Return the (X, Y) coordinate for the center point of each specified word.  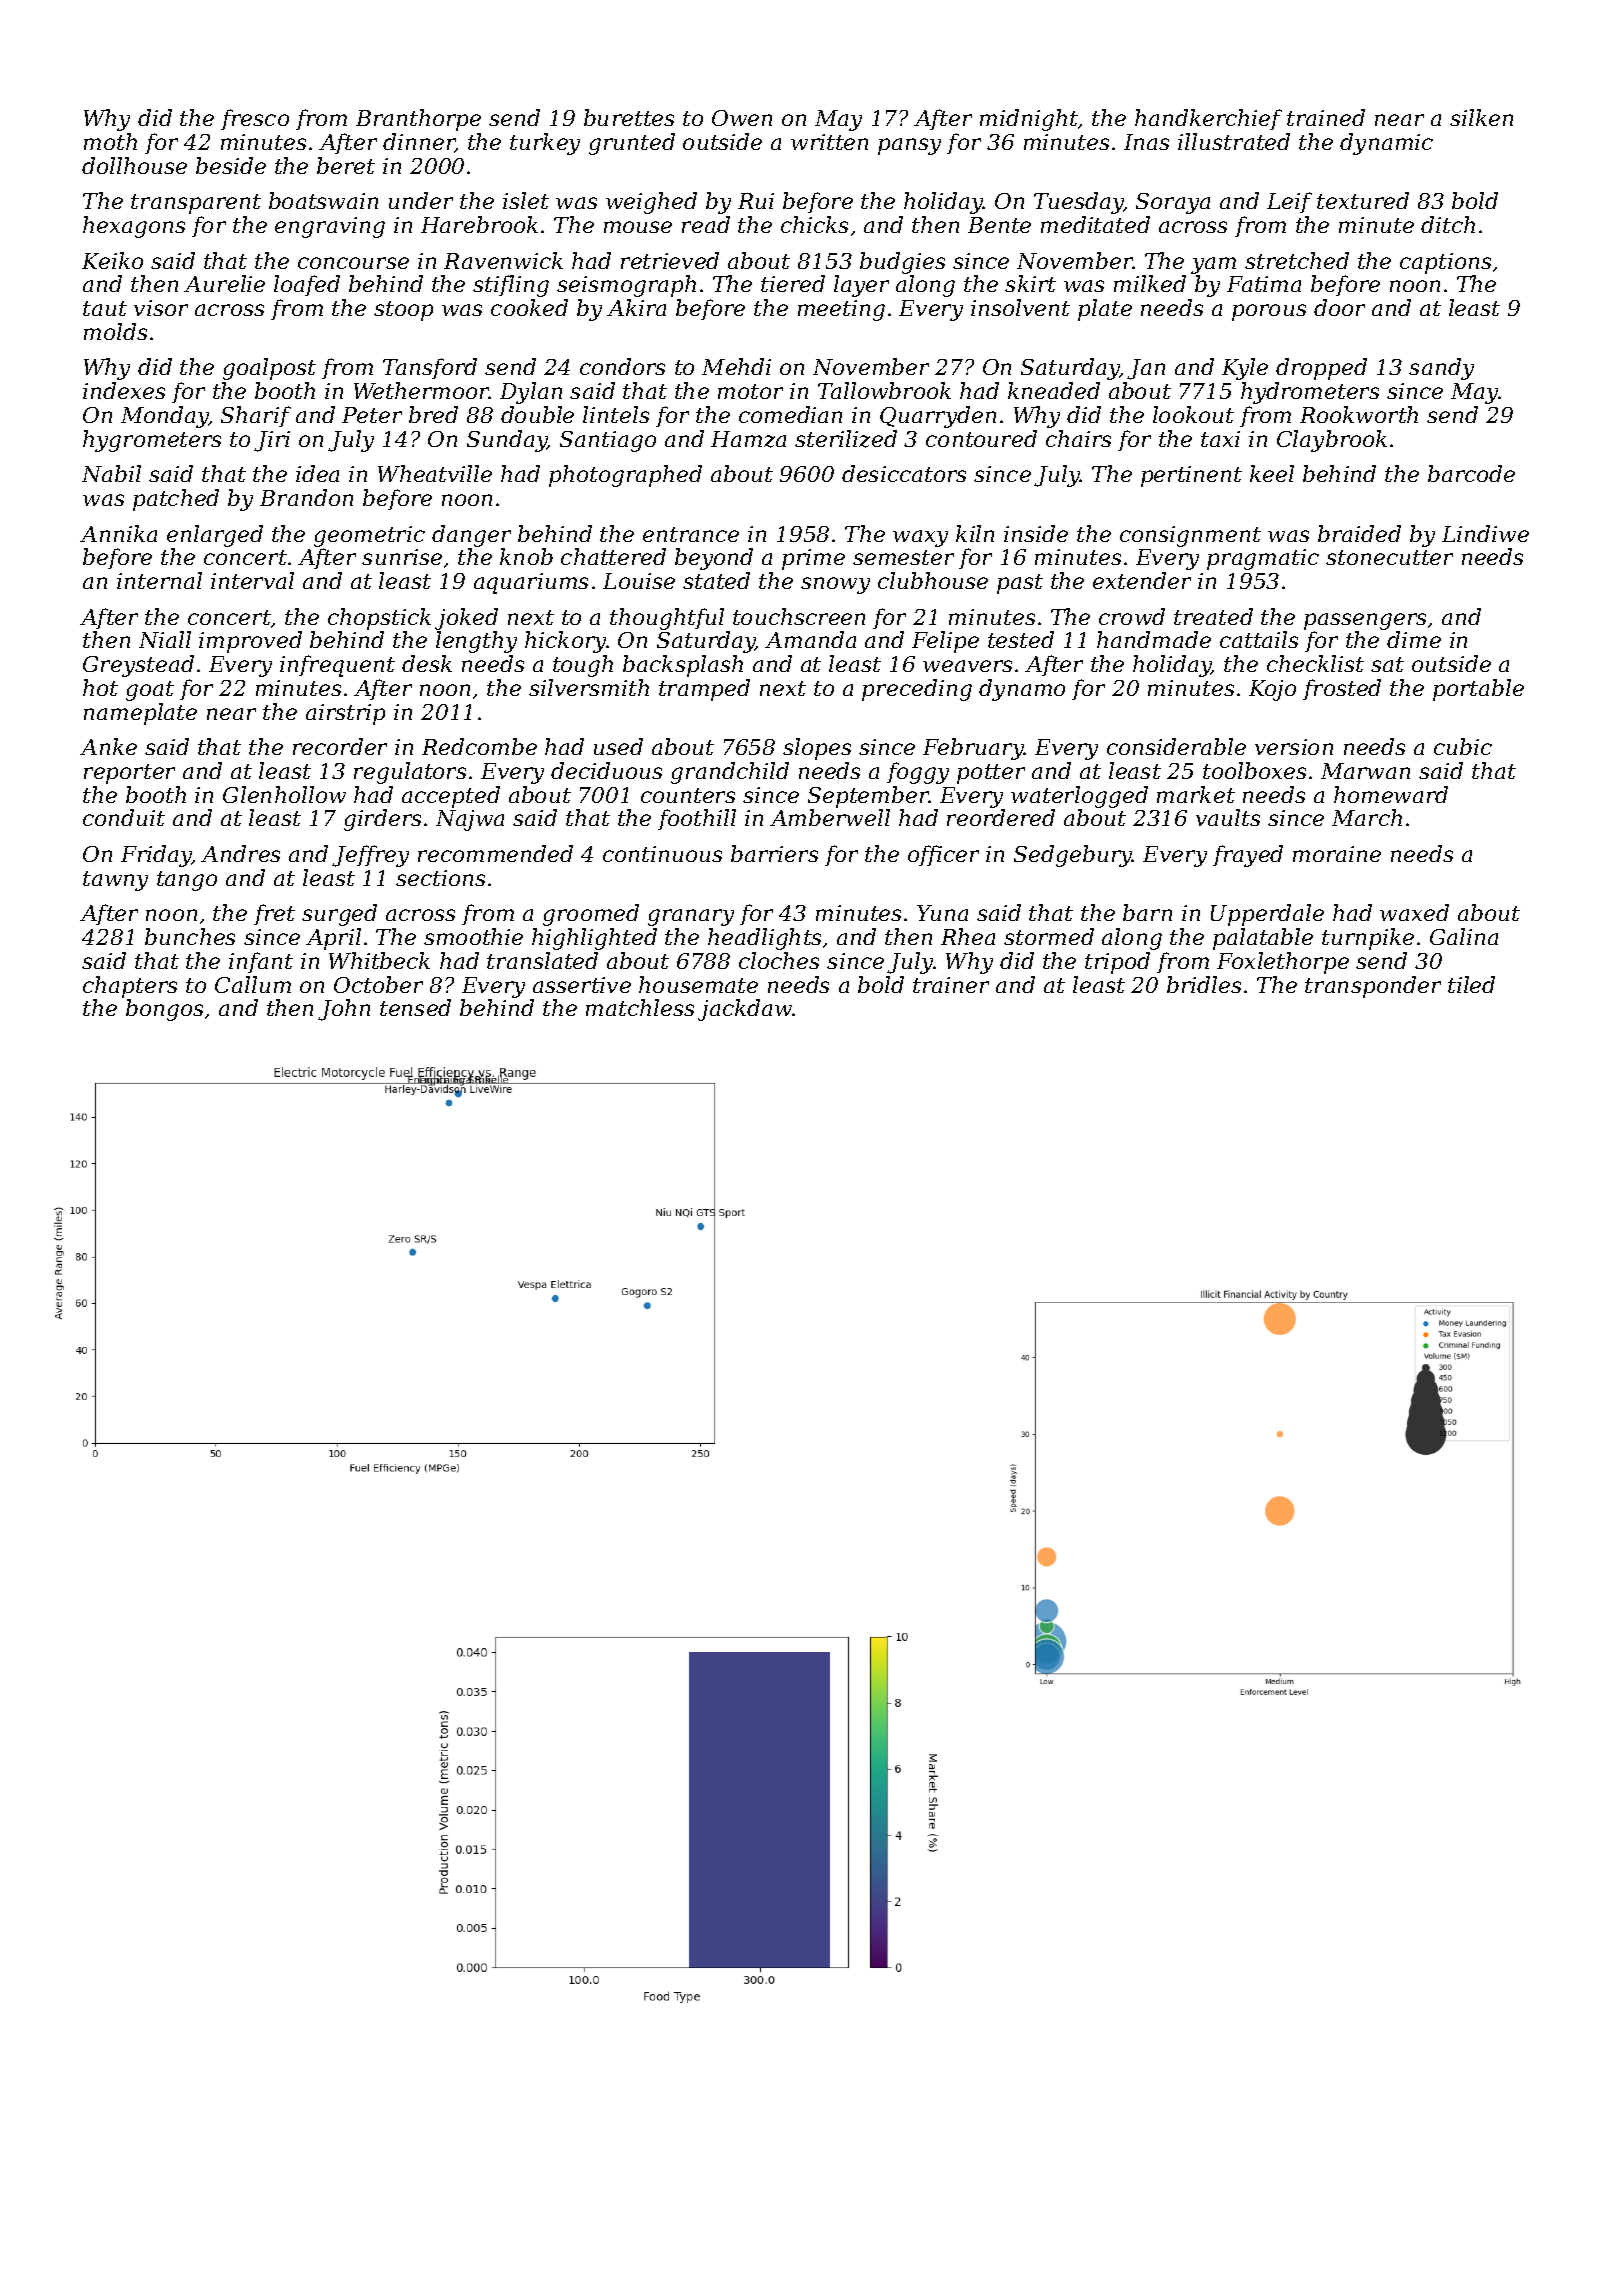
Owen (742, 118)
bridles (1204, 984)
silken (1481, 117)
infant (261, 962)
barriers (774, 853)
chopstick (379, 619)
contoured (981, 438)
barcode (1471, 473)
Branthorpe (418, 120)
